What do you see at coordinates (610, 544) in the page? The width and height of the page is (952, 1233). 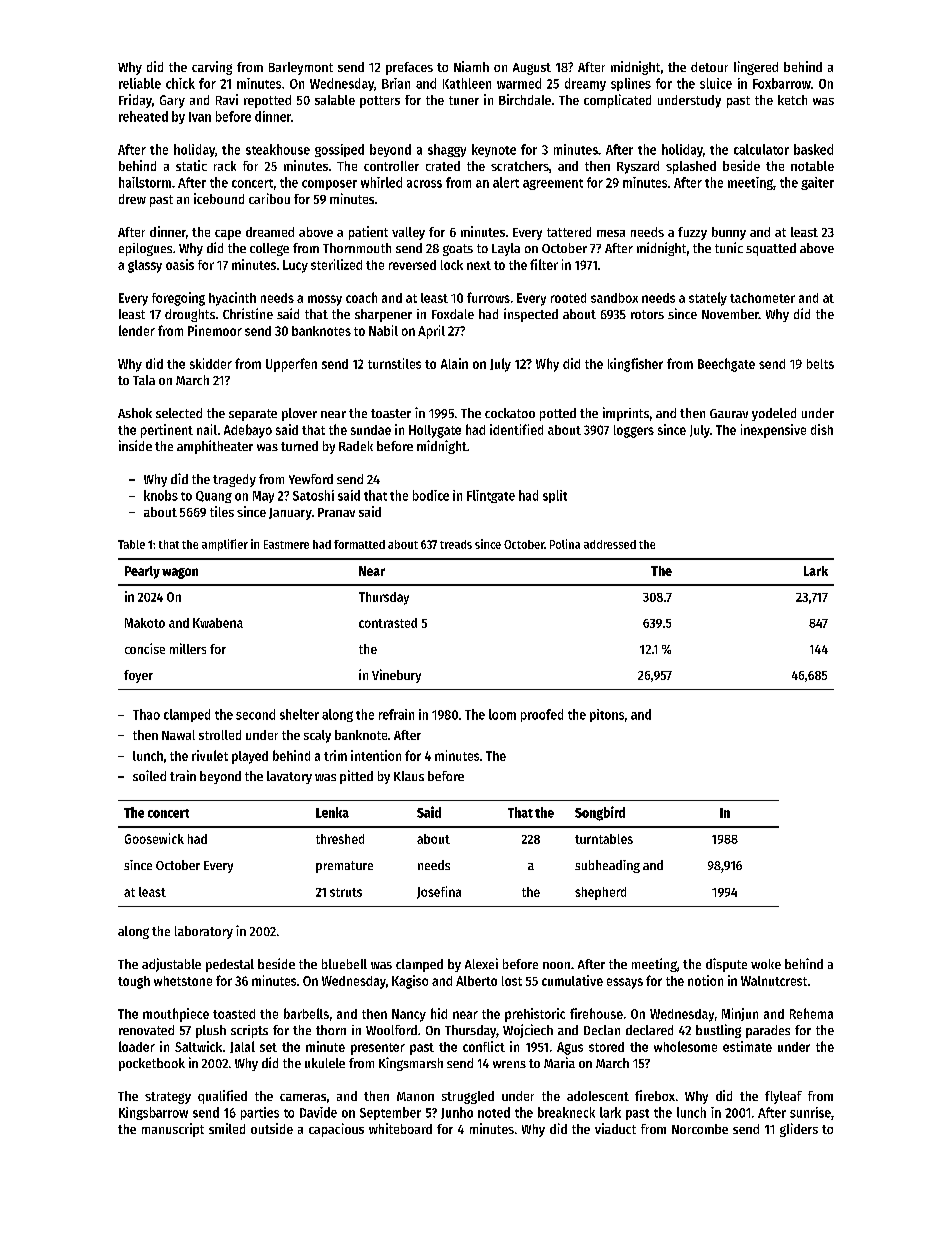 I see `addressed` at bounding box center [610, 544].
